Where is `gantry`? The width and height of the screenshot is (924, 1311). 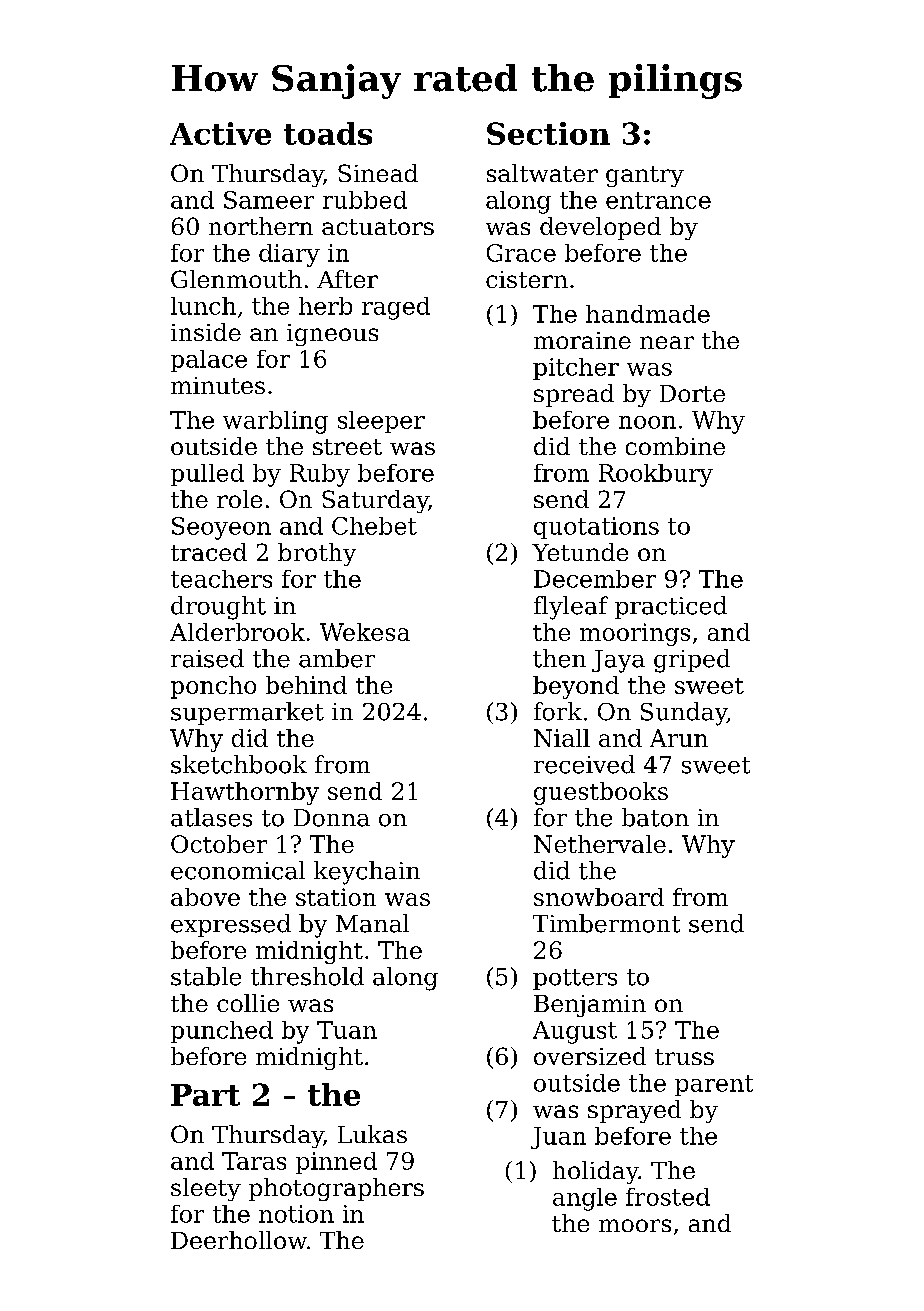 gantry is located at coordinates (645, 176).
